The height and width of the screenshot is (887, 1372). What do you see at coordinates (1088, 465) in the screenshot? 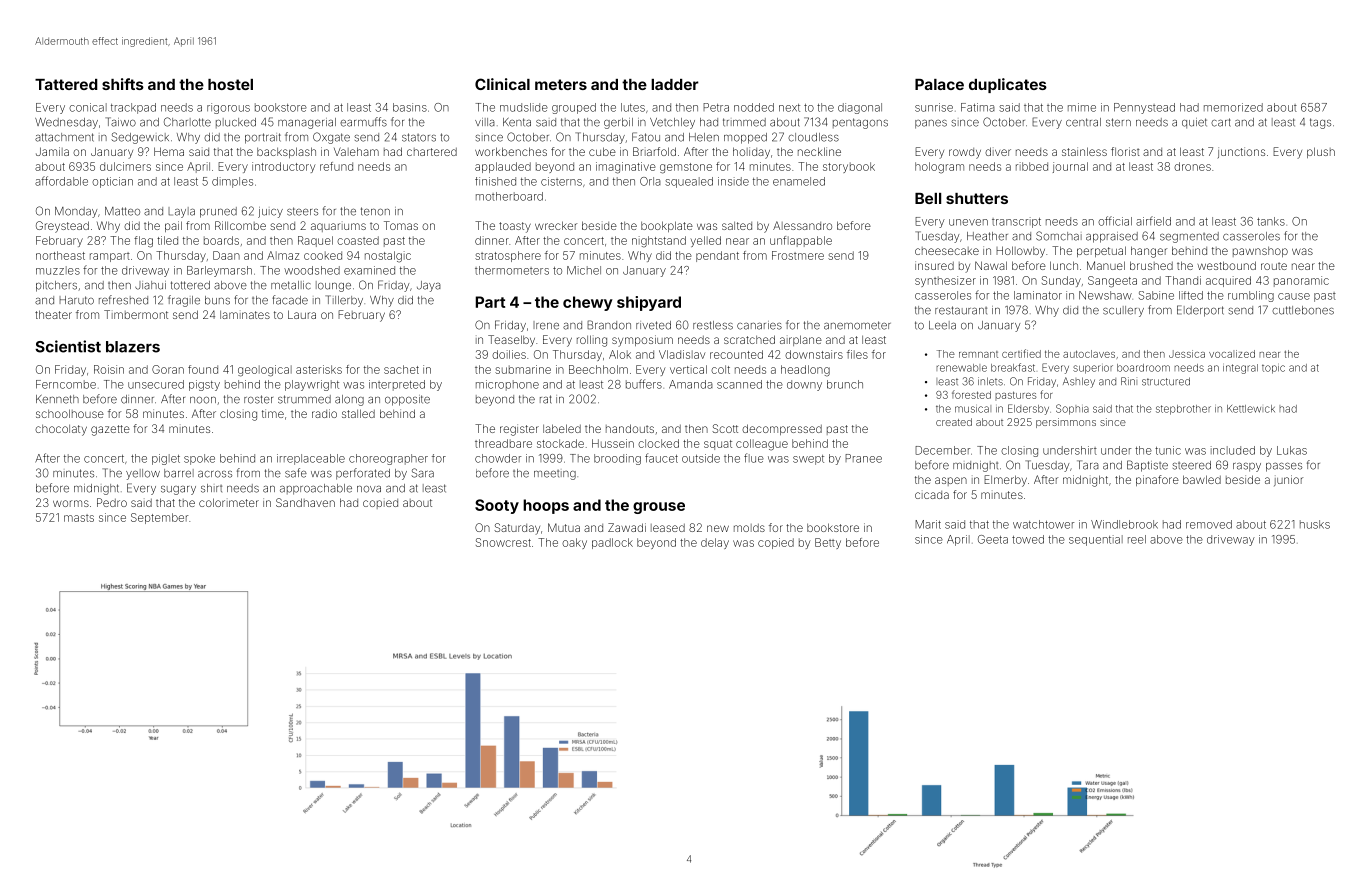
I see `Tara` at bounding box center [1088, 465].
